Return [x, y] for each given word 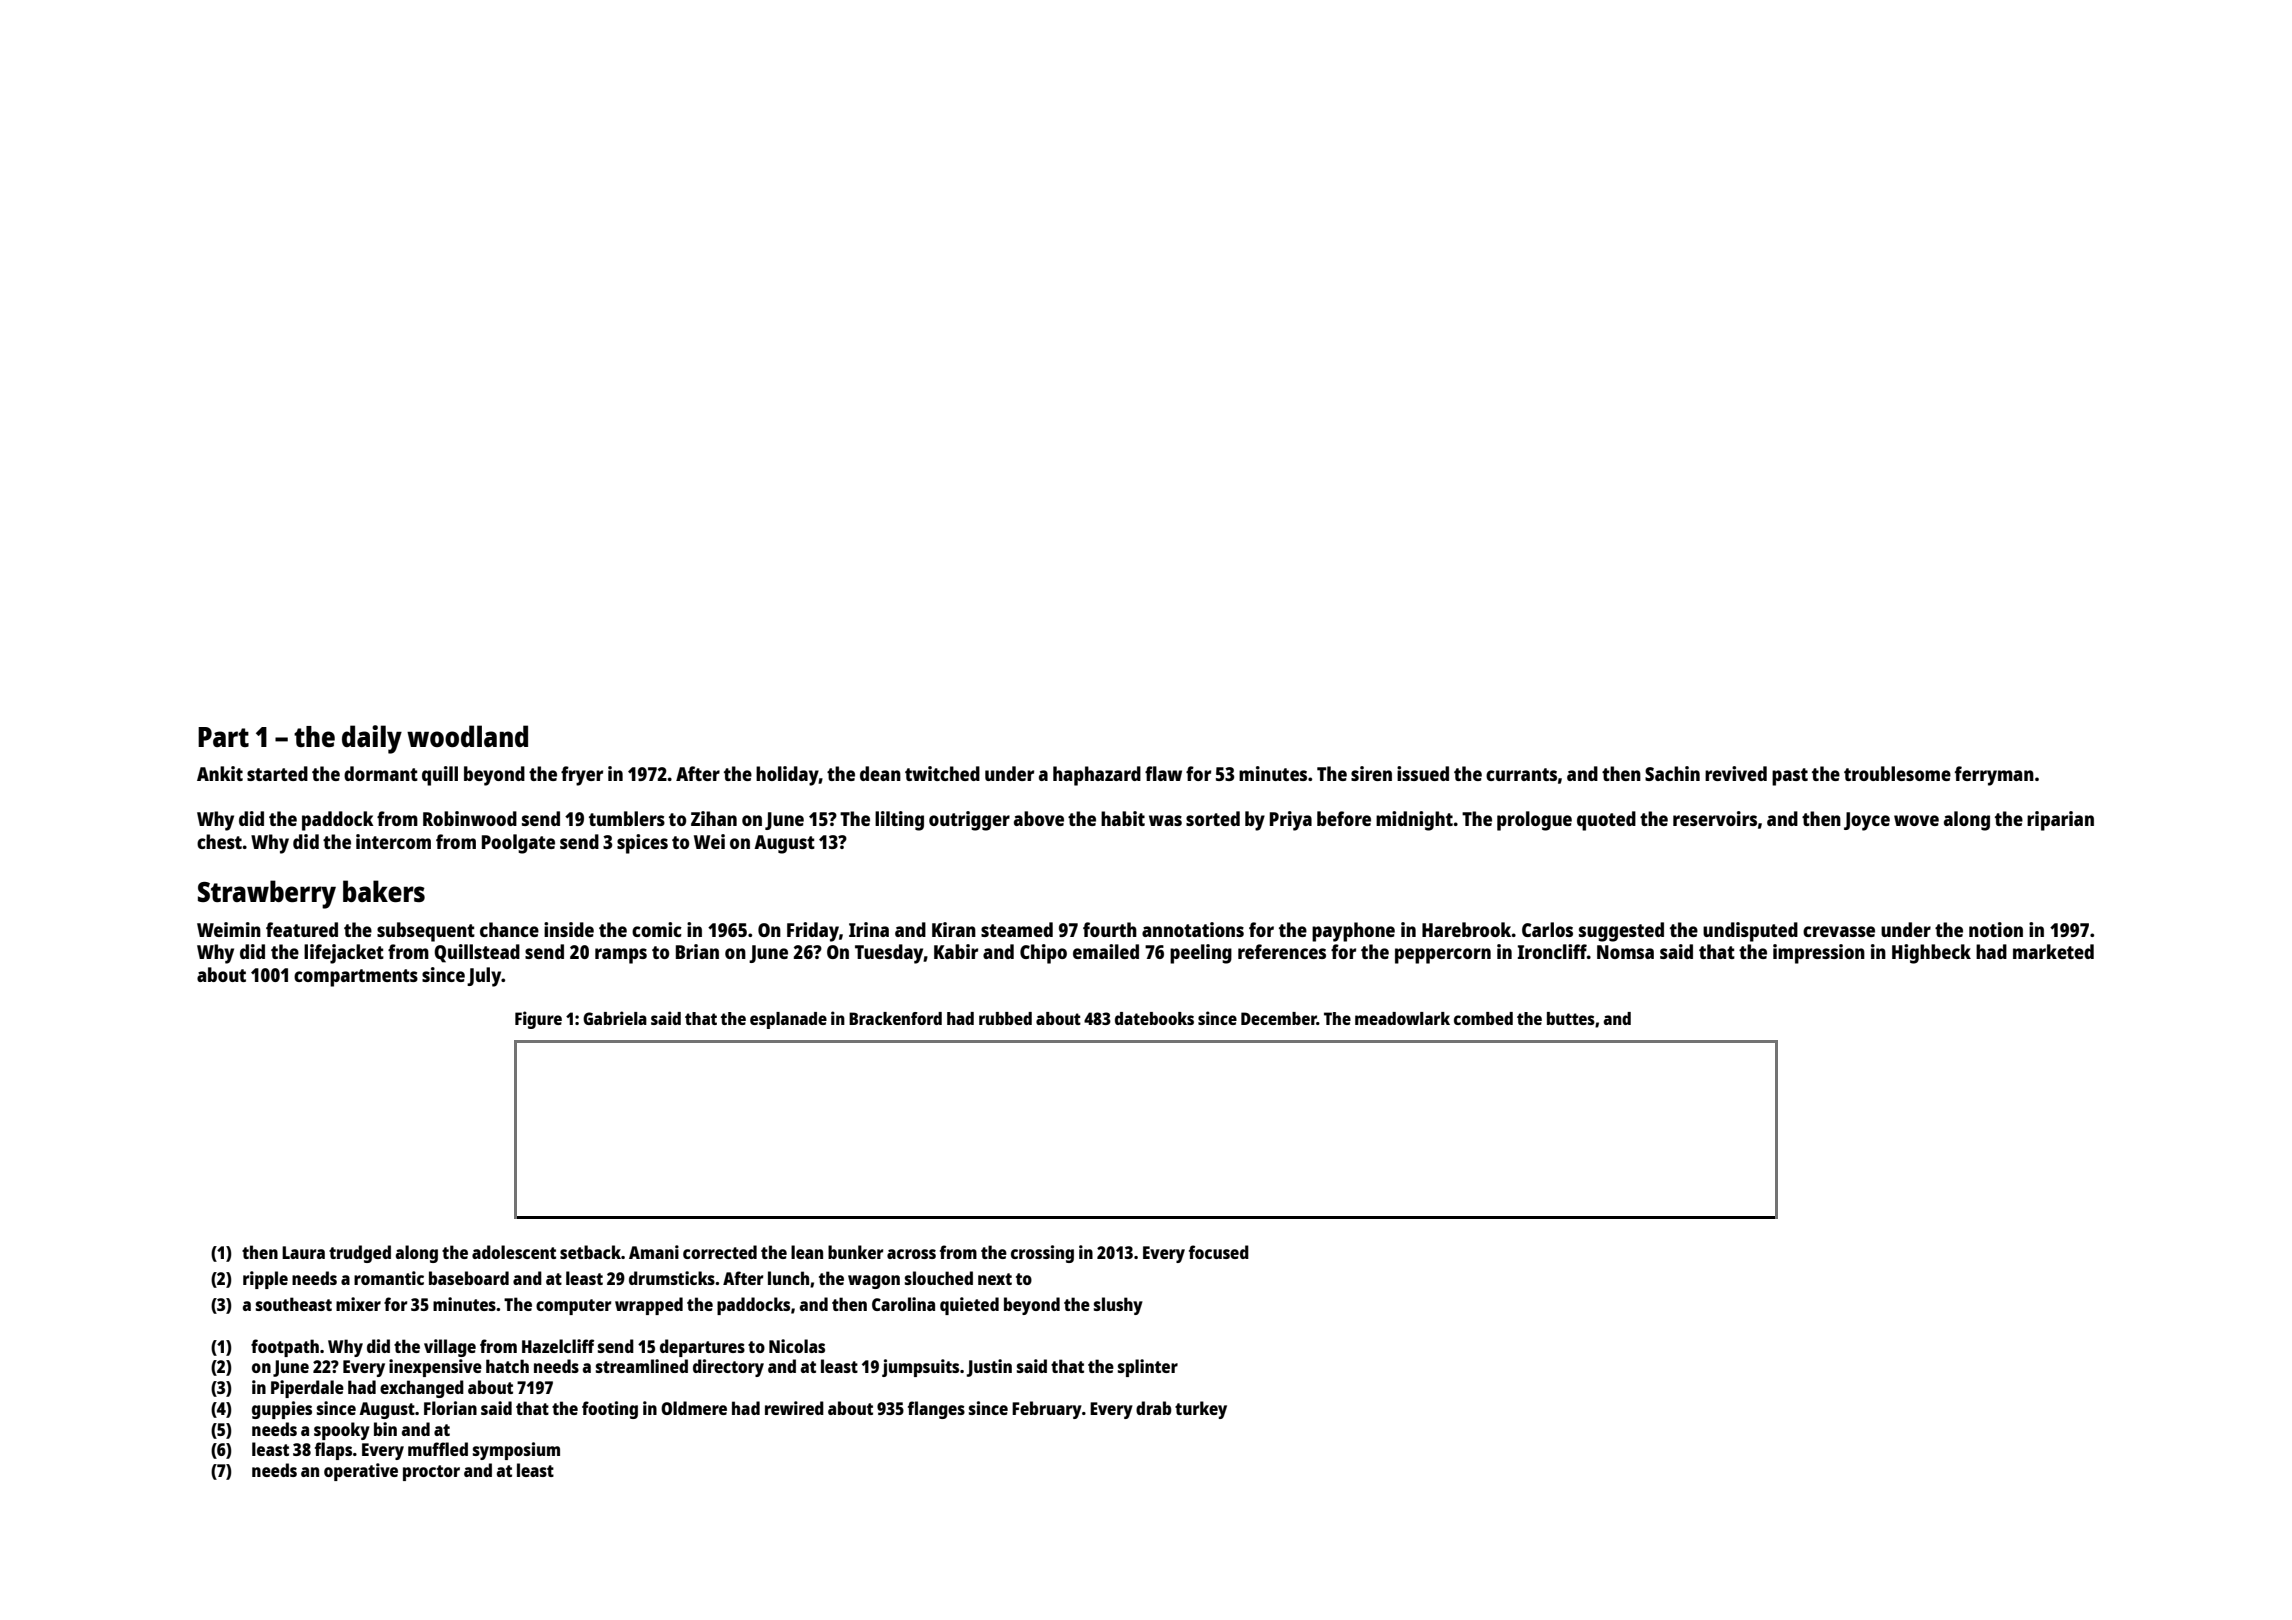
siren [1371, 773]
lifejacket [344, 954]
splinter [1148, 1368]
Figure [538, 1020]
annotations [1193, 929]
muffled [438, 1449]
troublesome [1897, 773]
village [450, 1348]
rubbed [1005, 1018]
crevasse [1839, 931]
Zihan [714, 818]
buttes [1571, 1018]
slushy [1118, 1306]
